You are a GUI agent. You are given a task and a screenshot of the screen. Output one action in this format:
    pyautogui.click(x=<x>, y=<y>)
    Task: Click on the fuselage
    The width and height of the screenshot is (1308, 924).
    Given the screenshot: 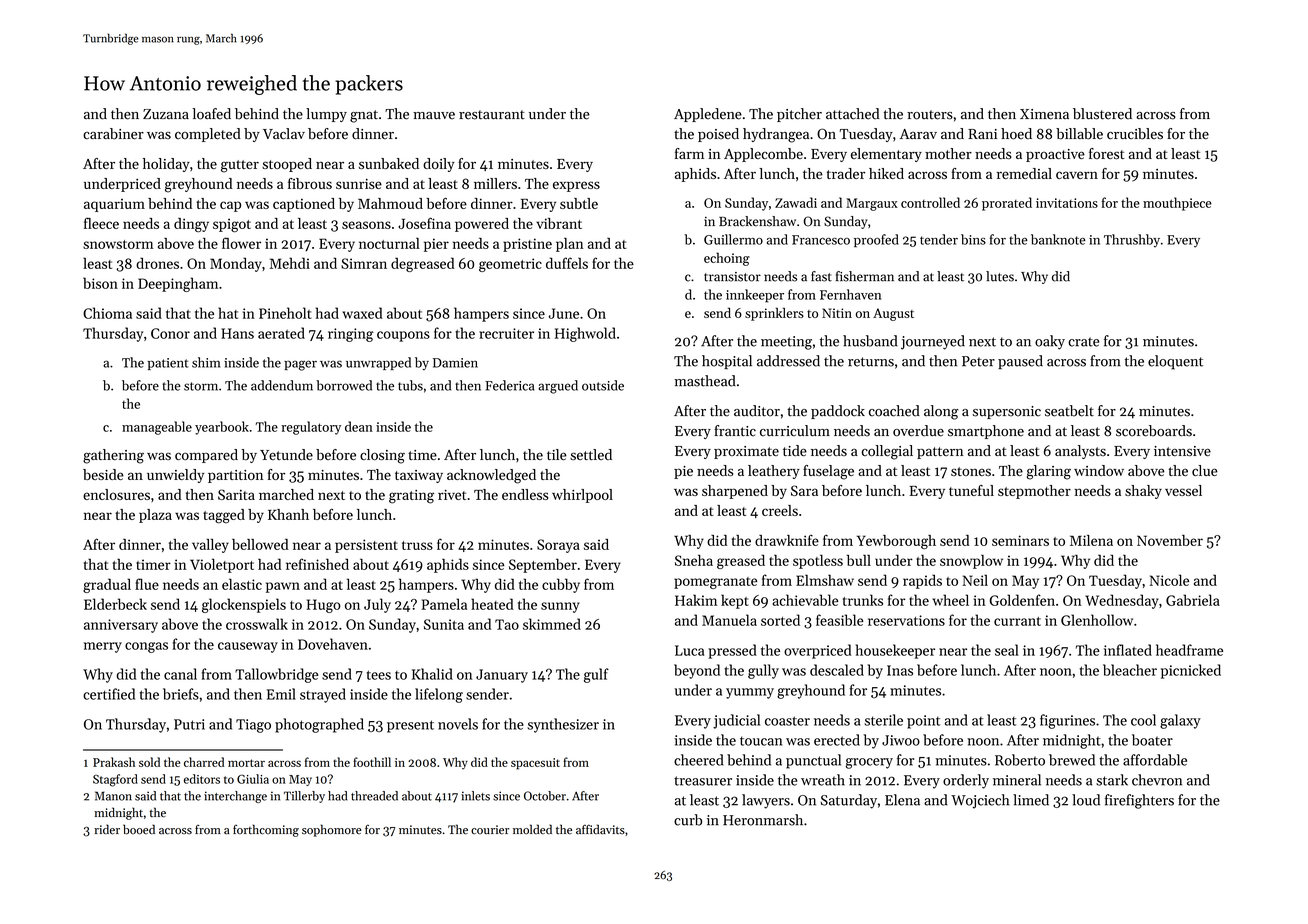 What is the action you would take?
    pyautogui.click(x=828, y=472)
